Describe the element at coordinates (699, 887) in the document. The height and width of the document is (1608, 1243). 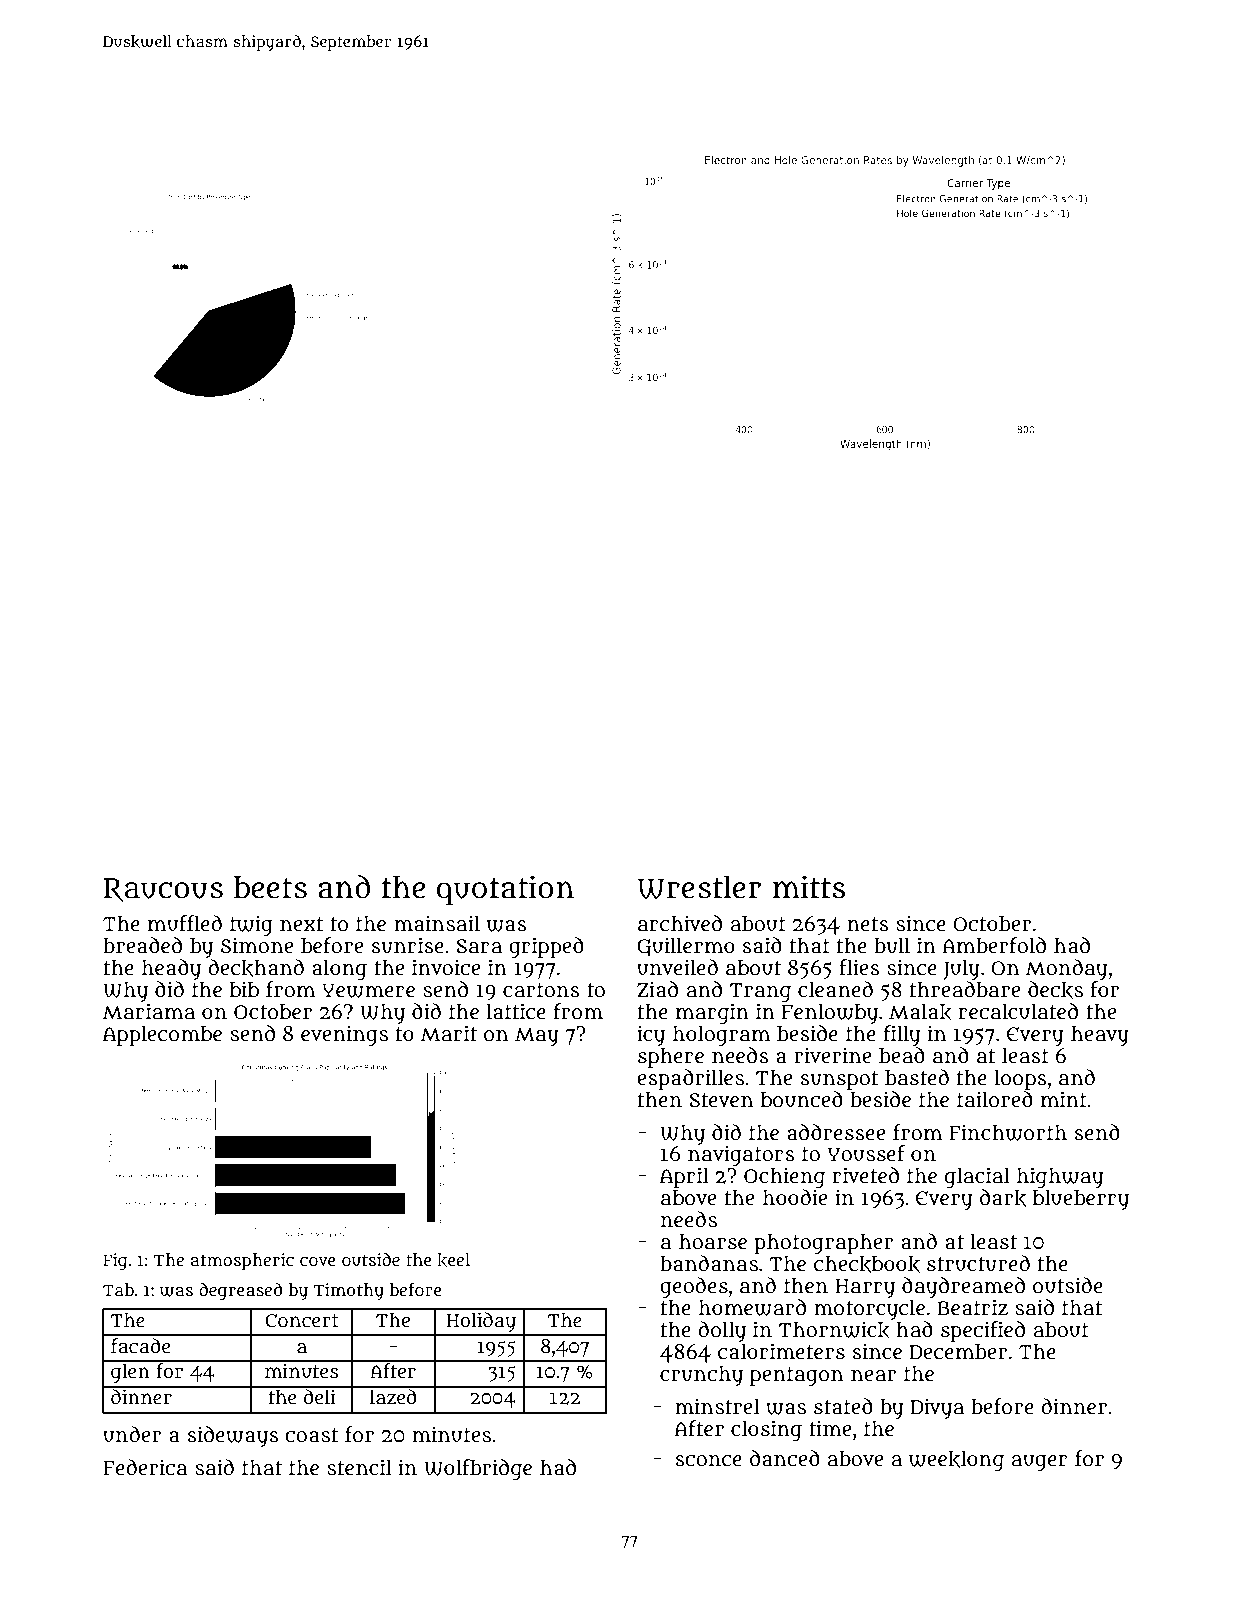
I see `Wrestler` at that location.
